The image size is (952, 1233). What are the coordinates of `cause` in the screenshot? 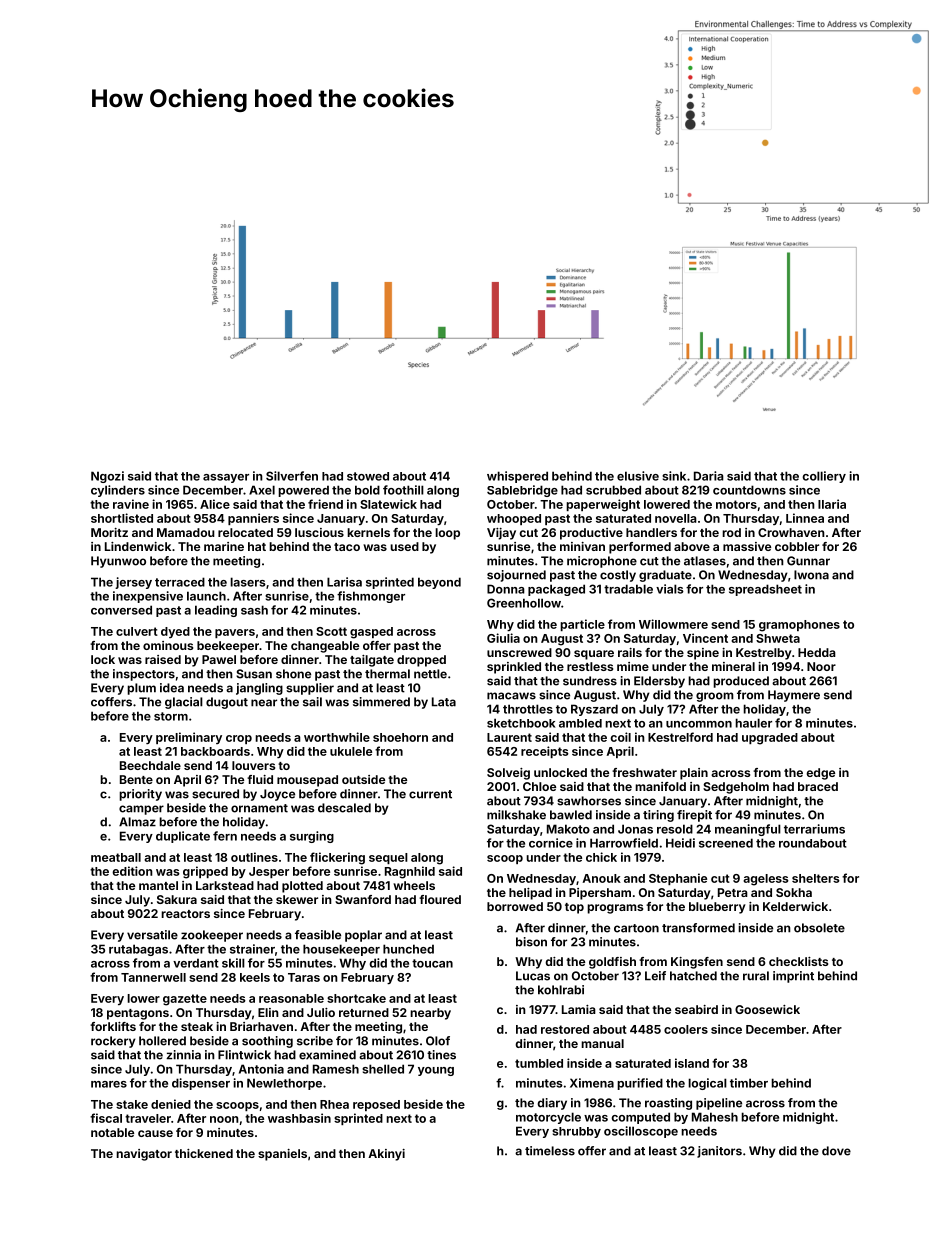 It's located at (155, 1133).
